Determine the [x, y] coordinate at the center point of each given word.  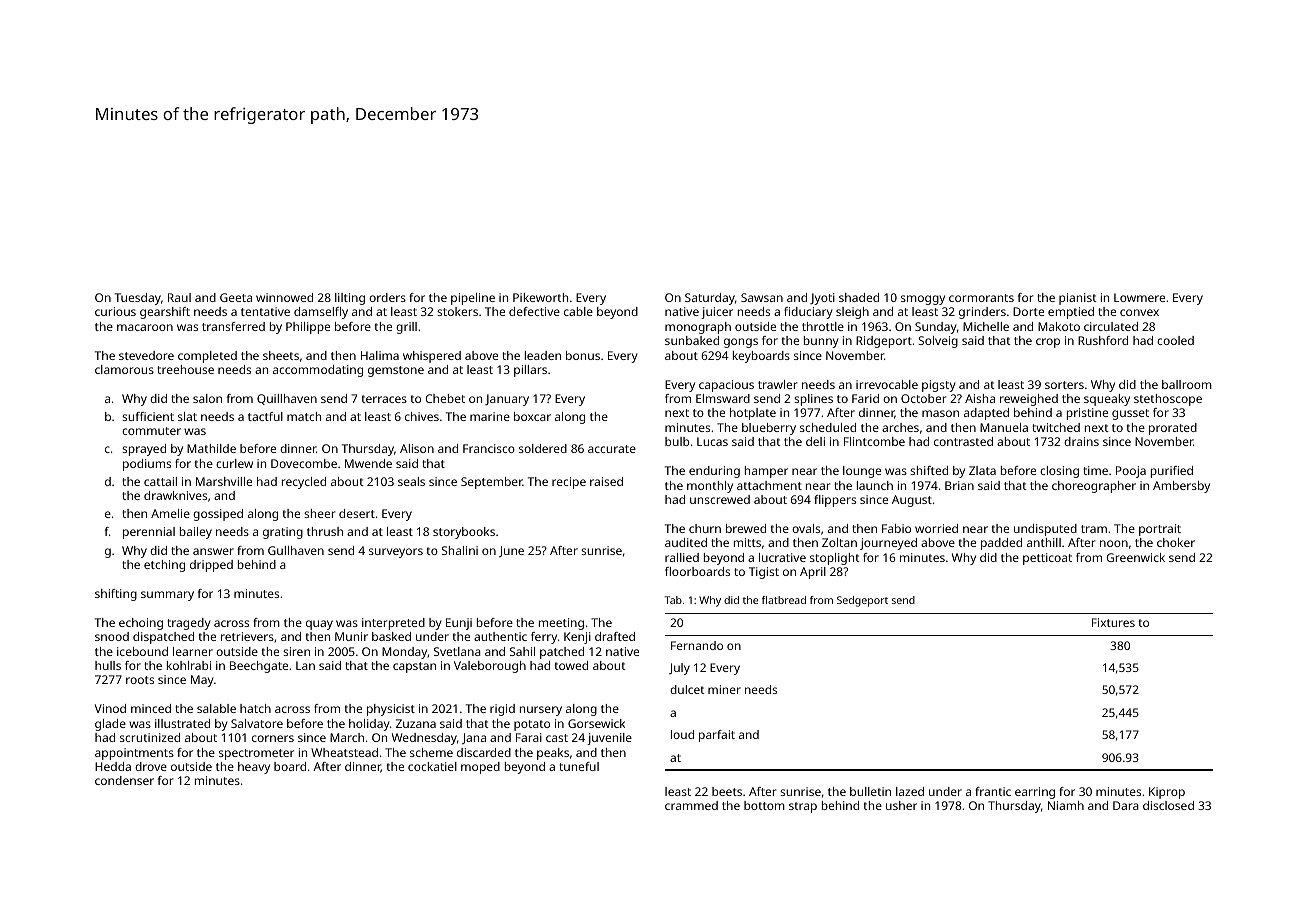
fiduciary [808, 313]
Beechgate [259, 667]
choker [1176, 542]
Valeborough [490, 667]
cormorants [981, 298]
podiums [147, 465]
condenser [124, 780]
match [304, 416]
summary [167, 596]
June [511, 552]
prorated [1173, 429]
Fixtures [1113, 622]
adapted [986, 414]
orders [387, 297]
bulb [677, 441]
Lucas [712, 441]
